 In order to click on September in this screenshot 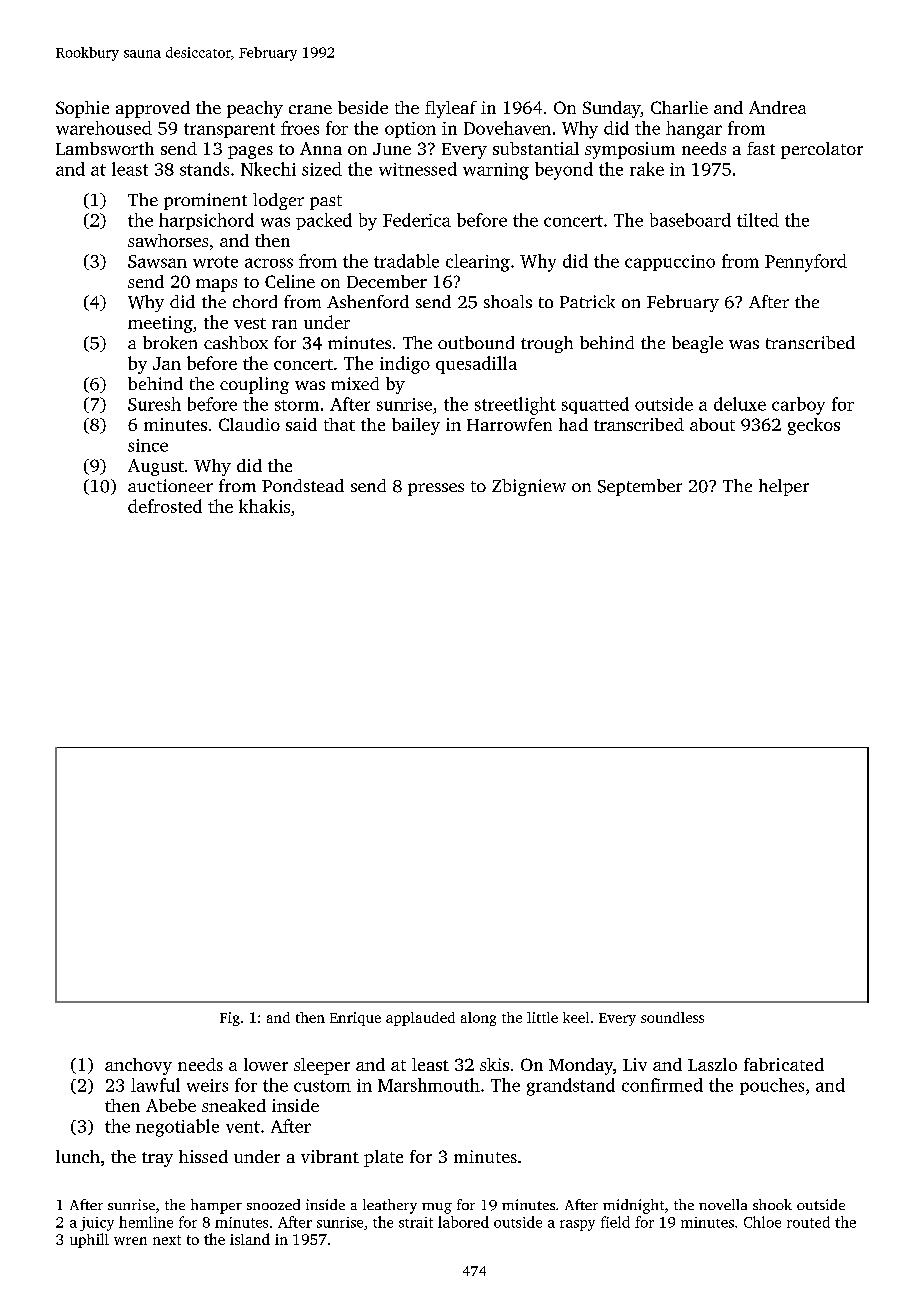, I will do `click(640, 487)`.
